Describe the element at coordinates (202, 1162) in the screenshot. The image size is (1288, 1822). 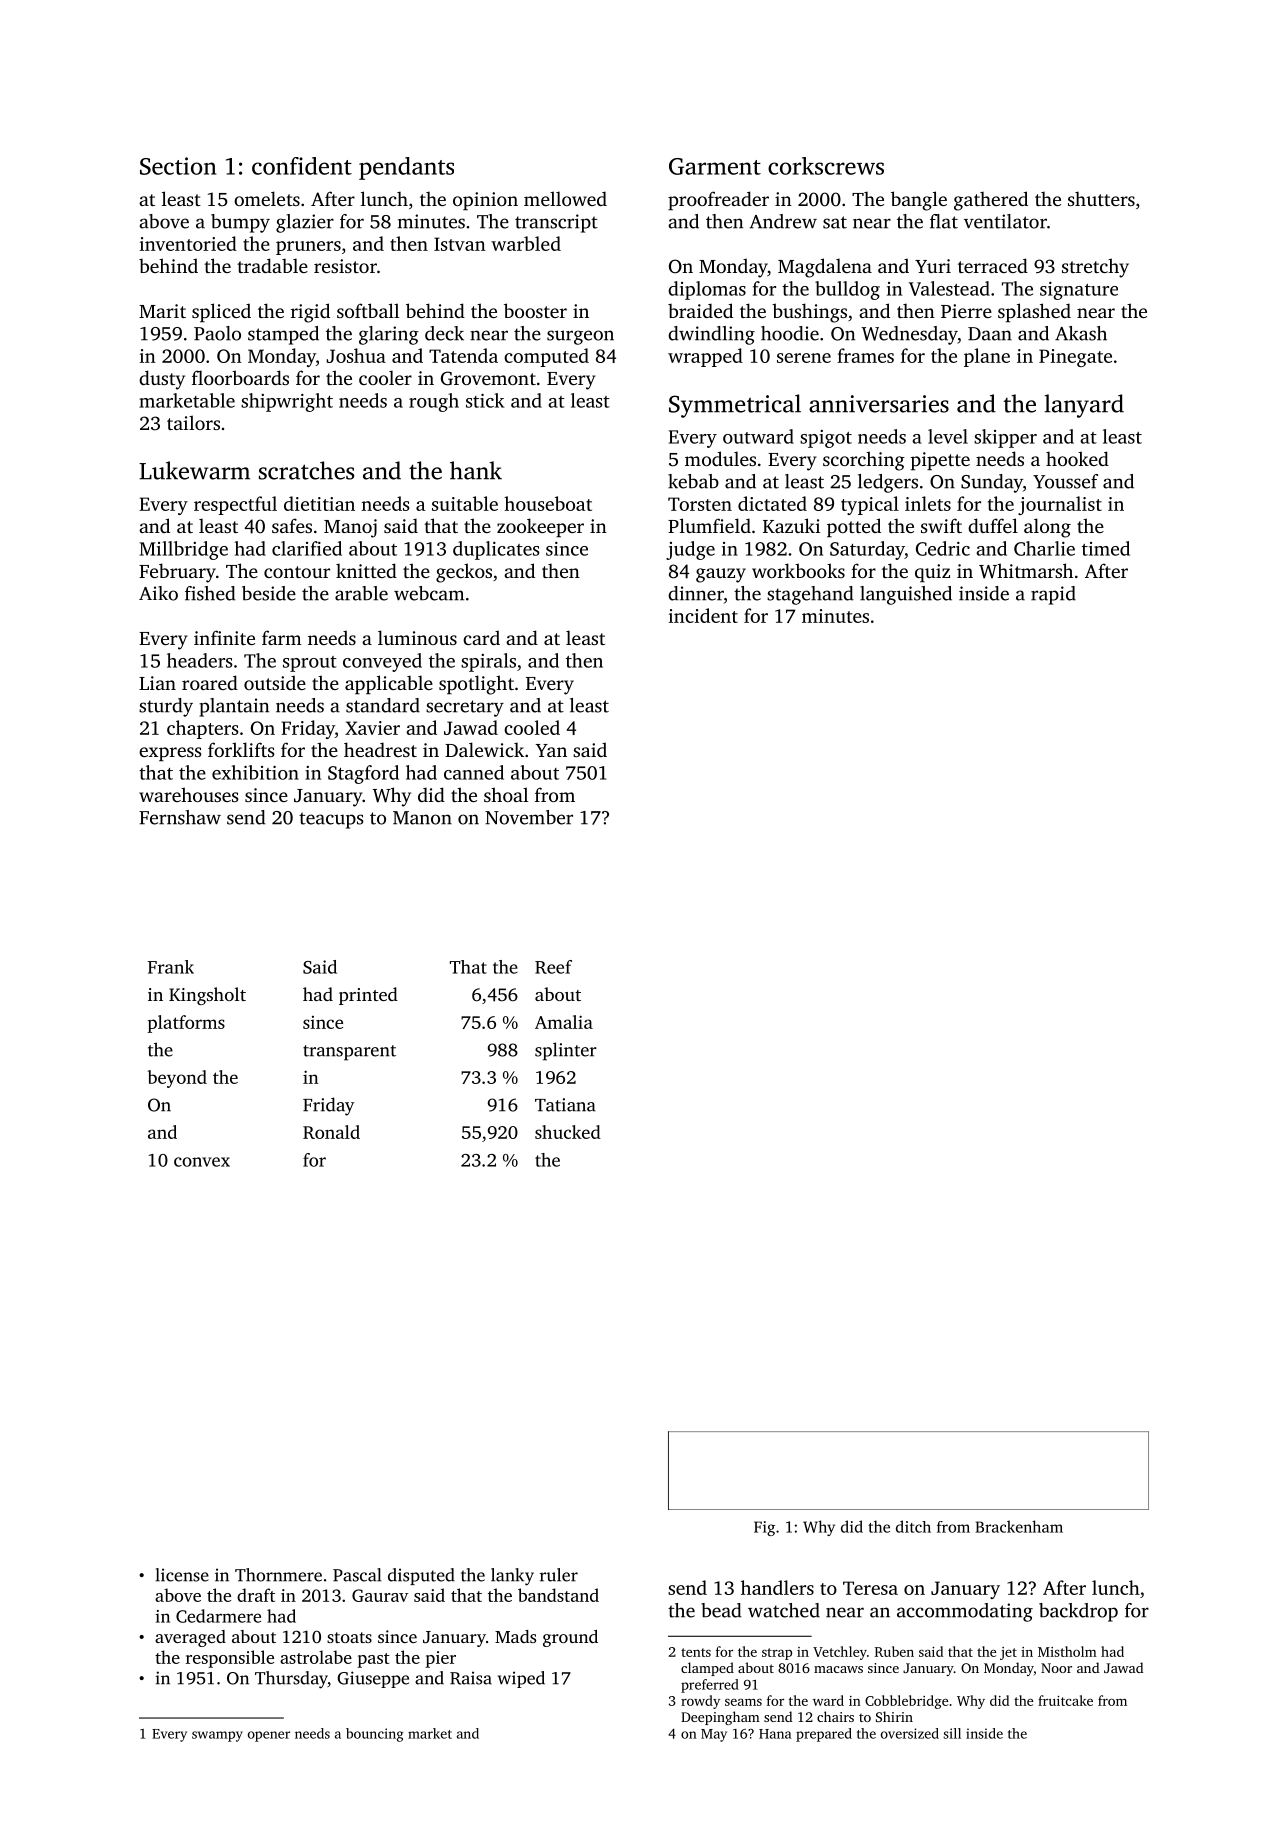
I see `convex` at that location.
